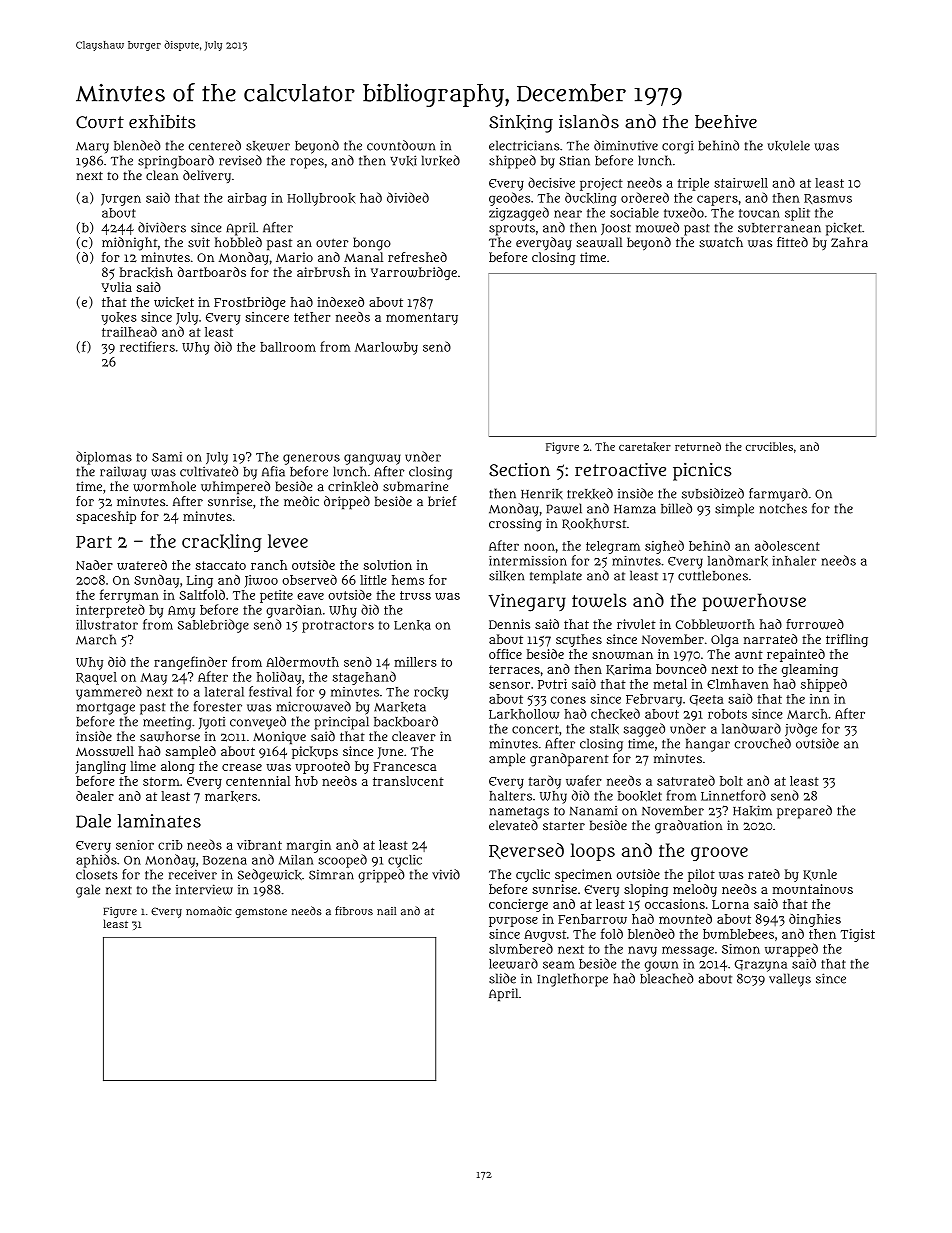 Image resolution: width=952 pixels, height=1233 pixels. I want to click on centered, so click(214, 145).
